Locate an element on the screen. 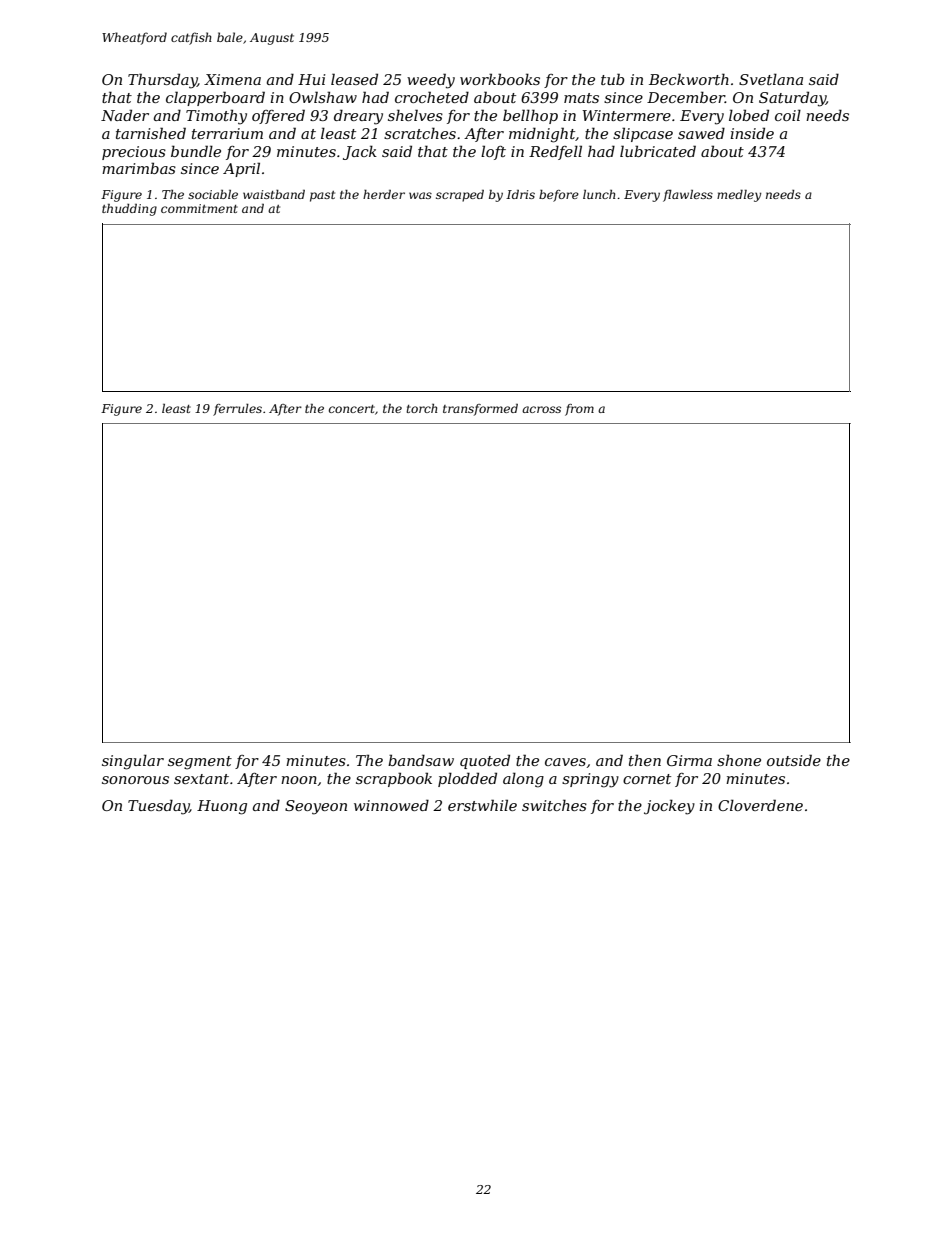 This screenshot has height=1233, width=952. workbooks is located at coordinates (500, 79).
